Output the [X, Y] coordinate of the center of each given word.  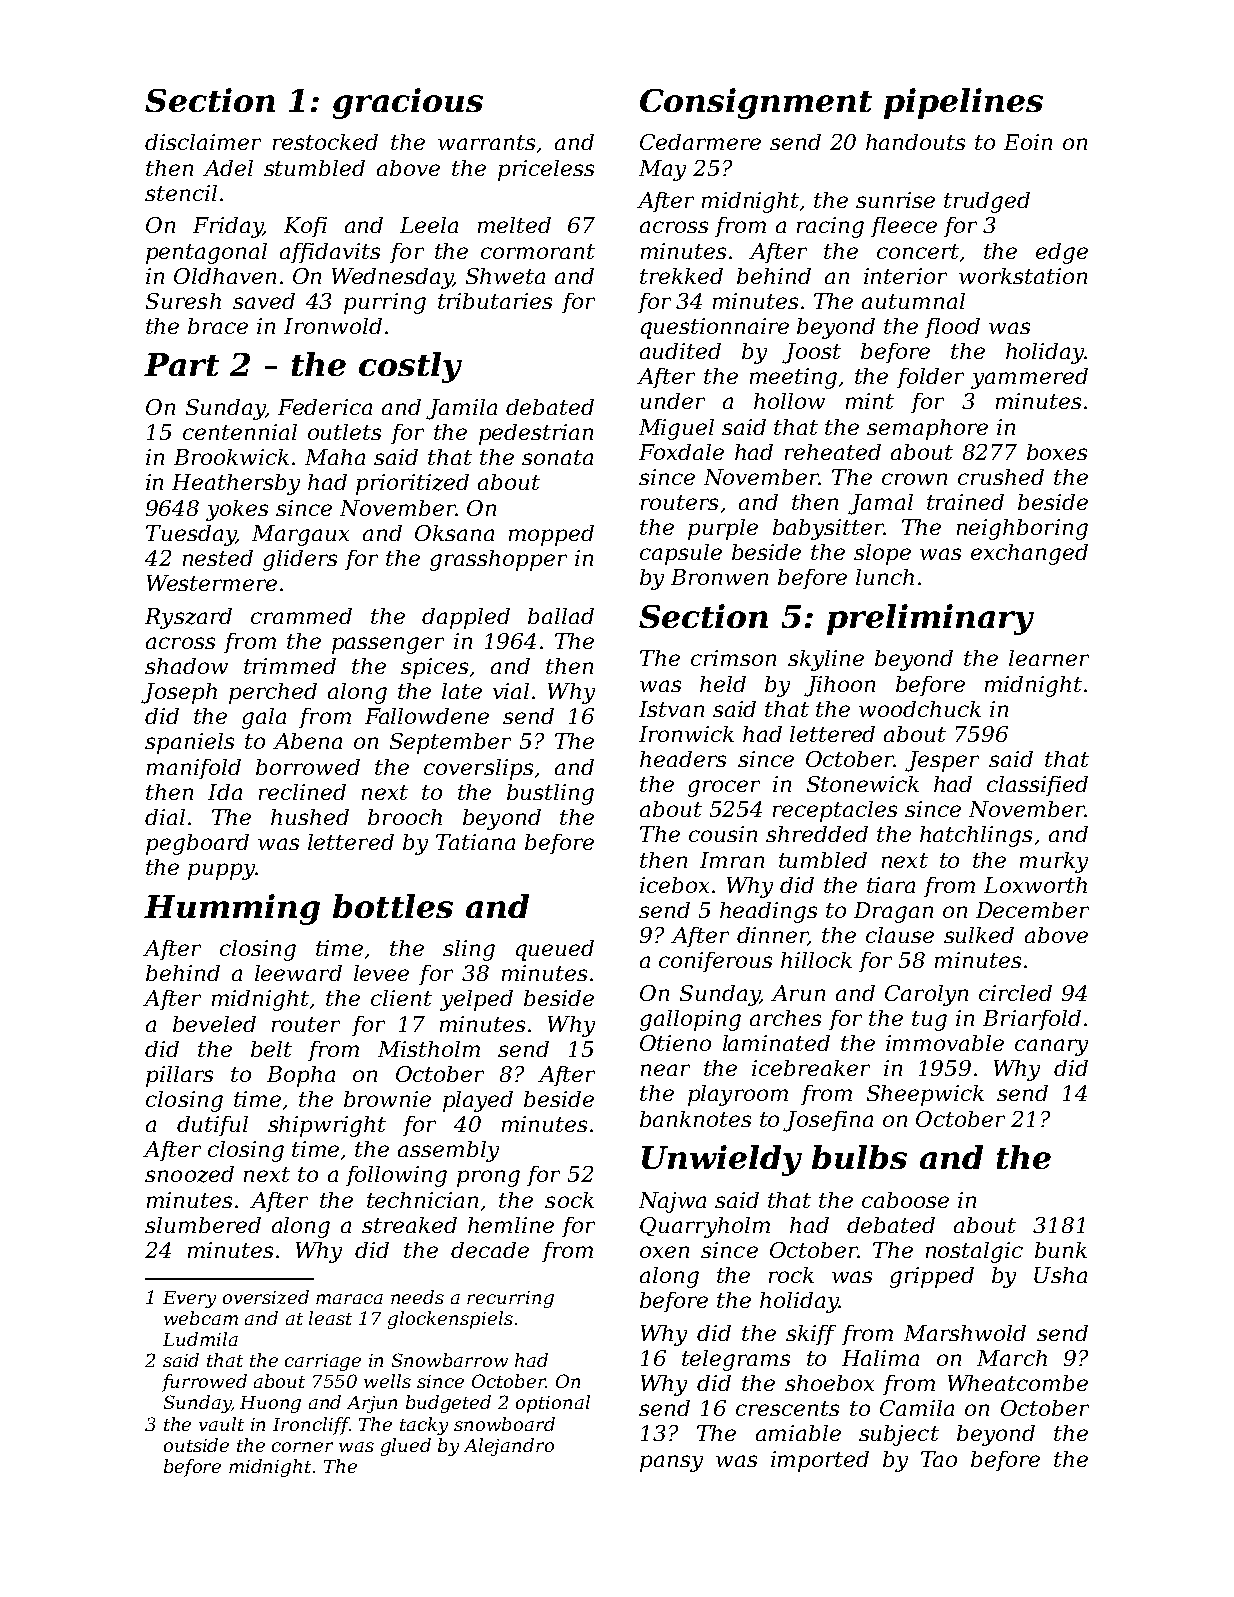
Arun [798, 993]
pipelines [963, 103]
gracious [408, 103]
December [1032, 910]
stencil [181, 193]
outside [196, 1445]
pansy [671, 1463]
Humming [232, 909]
